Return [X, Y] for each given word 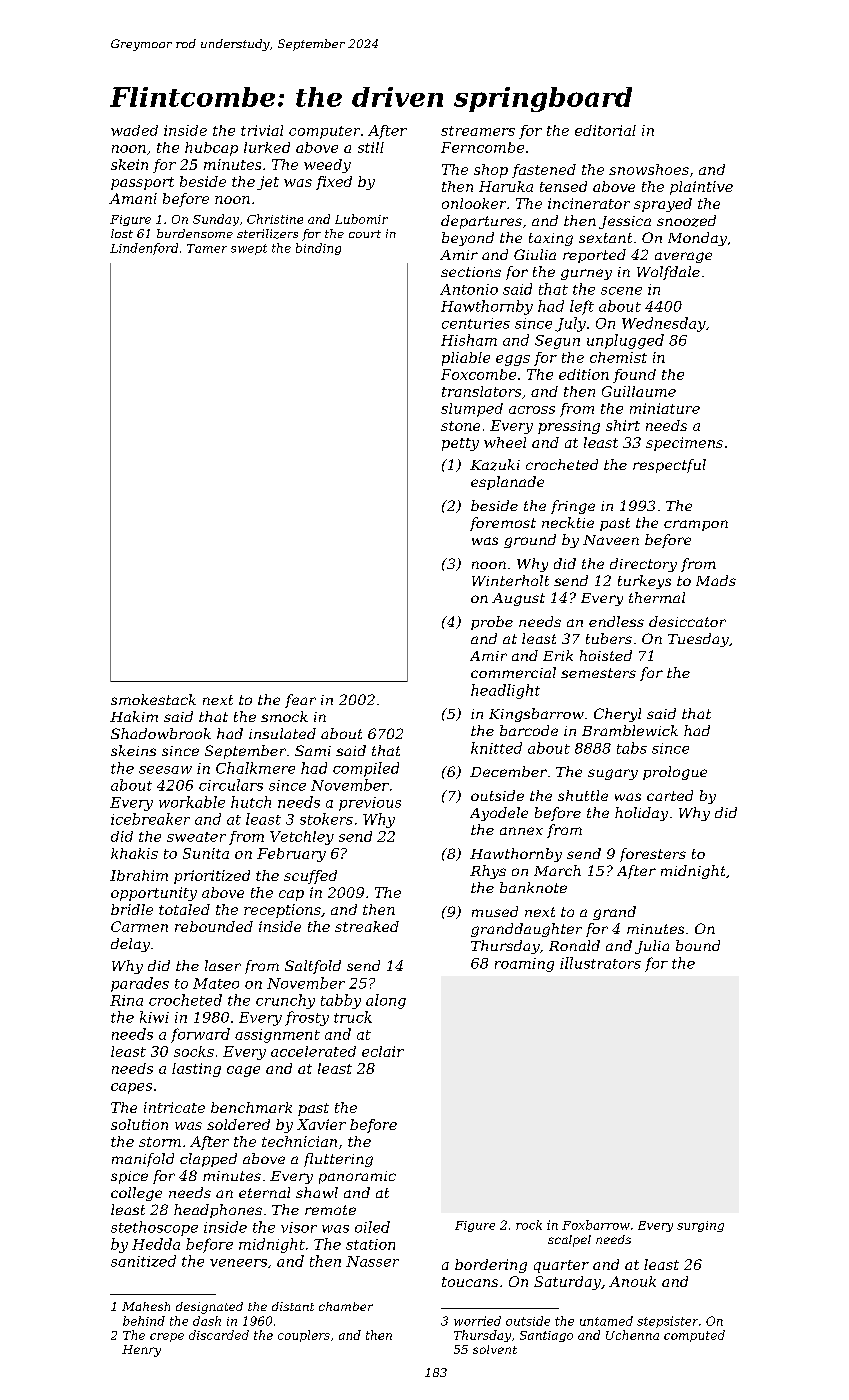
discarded [219, 1335]
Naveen [611, 540]
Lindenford [144, 249]
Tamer [207, 248]
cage [243, 1071]
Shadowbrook [161, 733]
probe [492, 623]
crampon [696, 525]
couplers [304, 1336]
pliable [466, 359]
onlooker [474, 203]
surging [700, 1226]
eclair [383, 1051]
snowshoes [649, 169]
